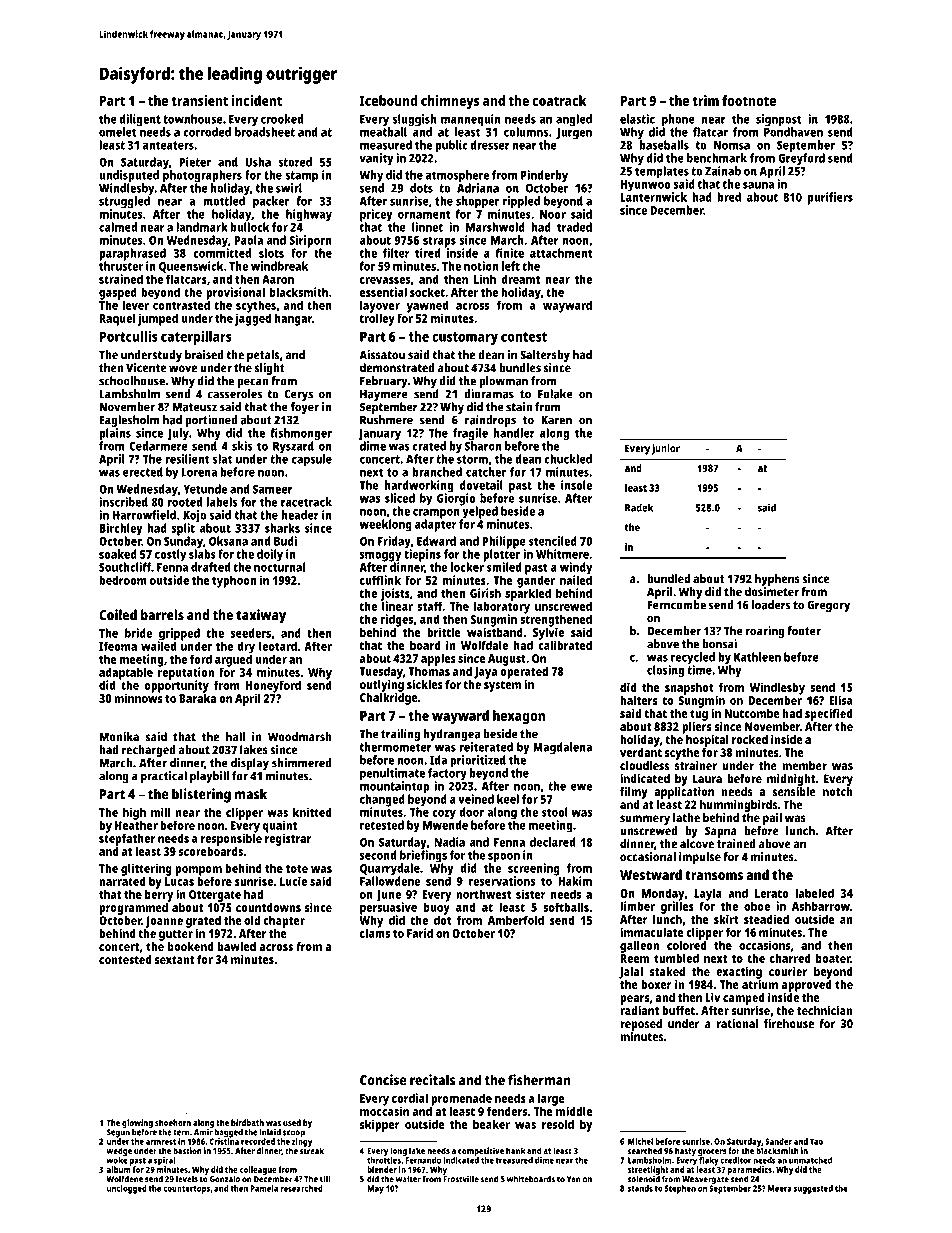 The height and width of the image is (1233, 952). What do you see at coordinates (749, 100) in the image?
I see `footnote` at bounding box center [749, 100].
